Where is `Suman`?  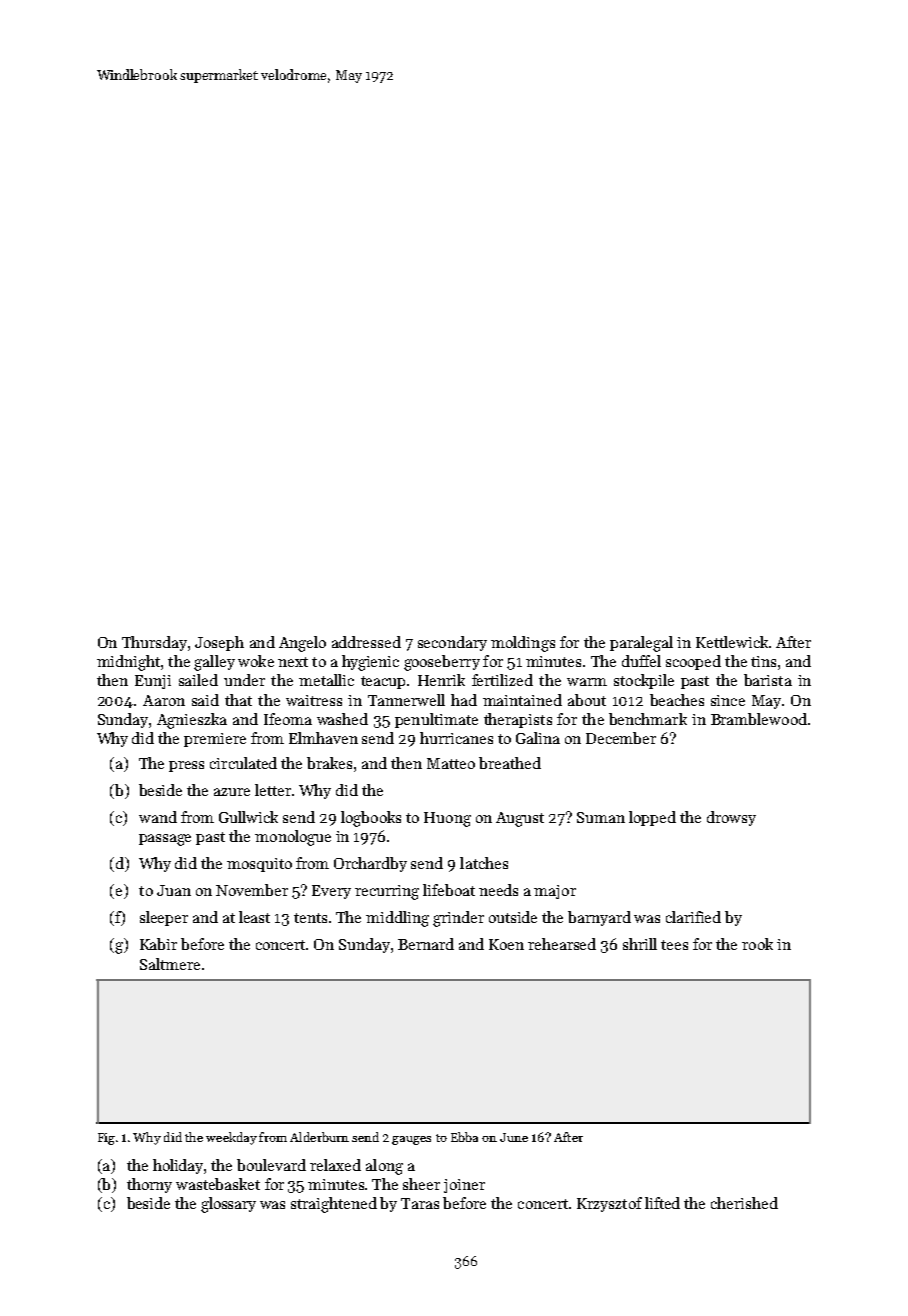 Suman is located at coordinates (601, 817).
